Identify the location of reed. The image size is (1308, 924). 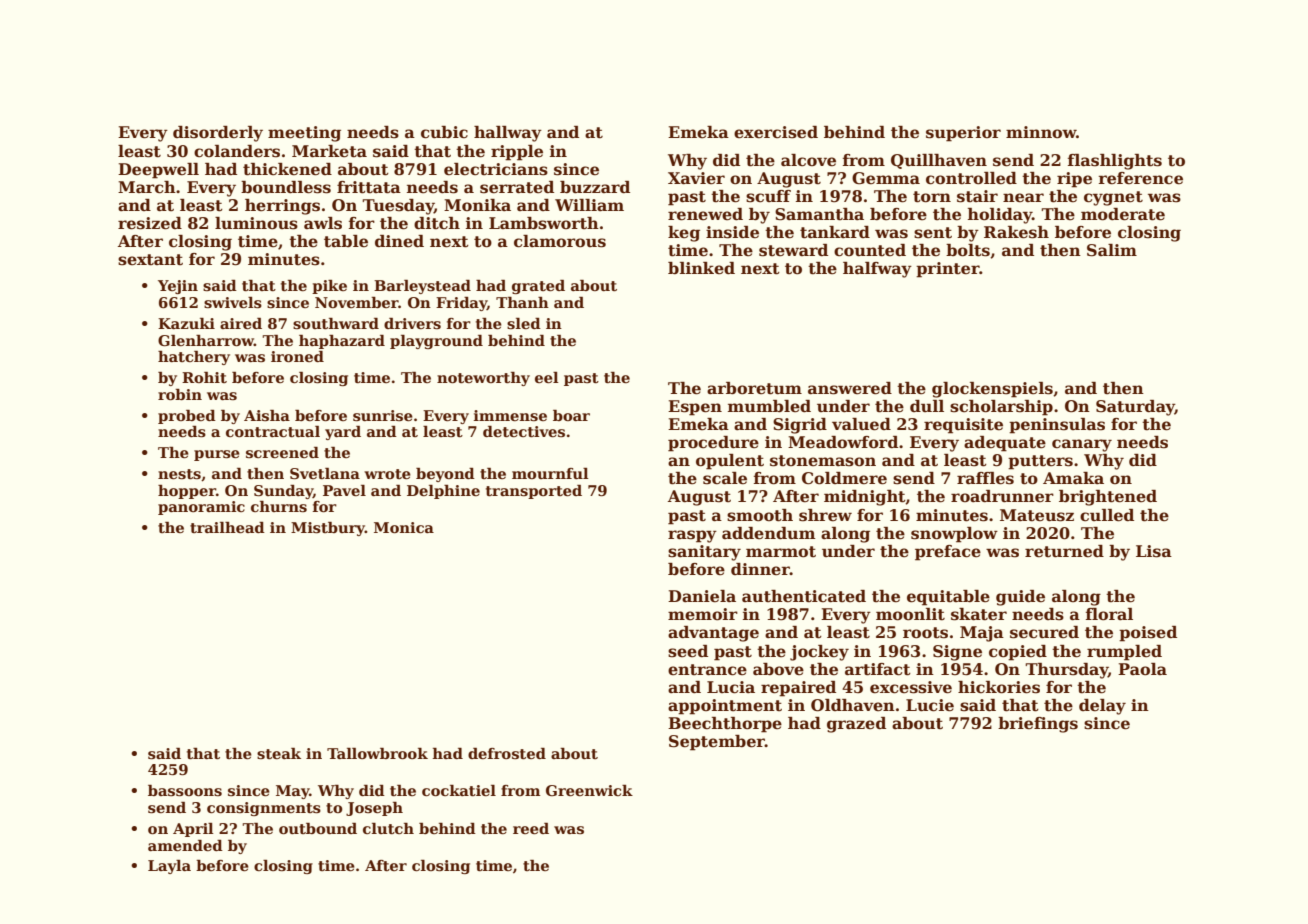
(531, 828).
